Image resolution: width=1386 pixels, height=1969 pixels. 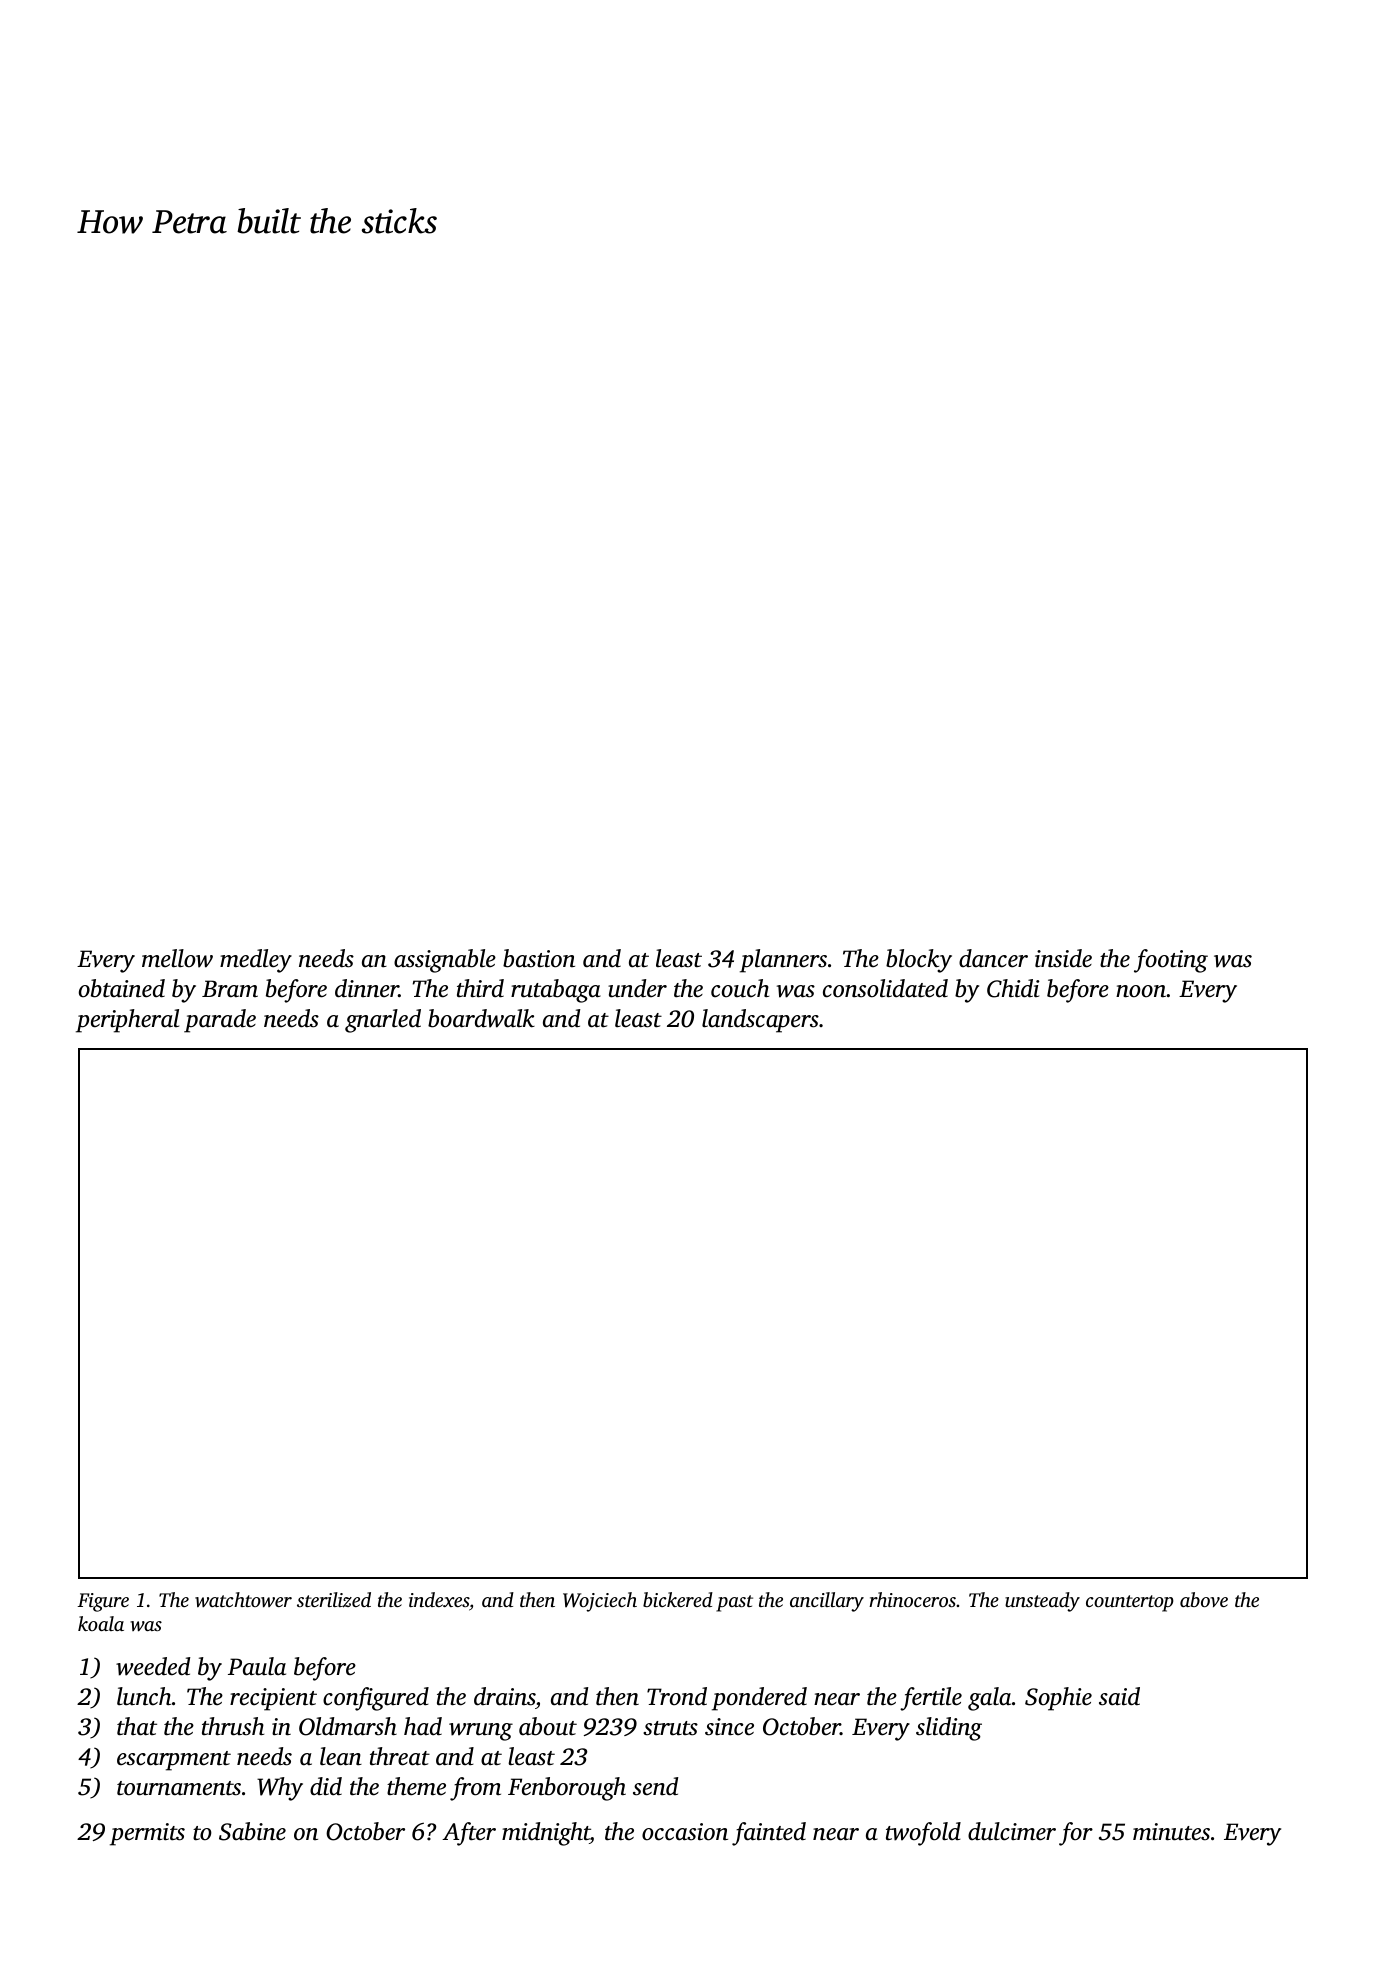 What do you see at coordinates (220, 1021) in the image?
I see `parade` at bounding box center [220, 1021].
